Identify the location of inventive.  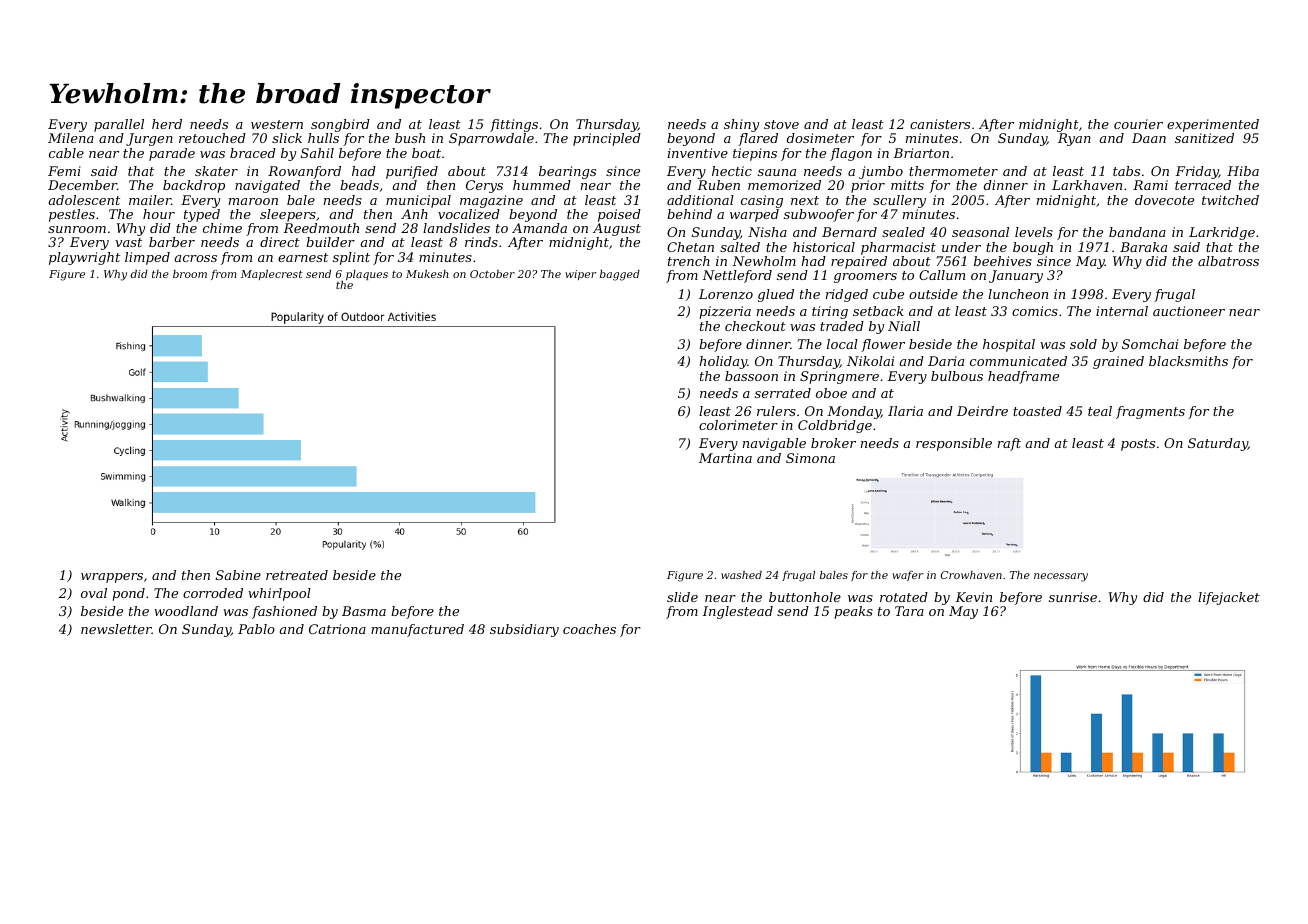
(698, 153).
